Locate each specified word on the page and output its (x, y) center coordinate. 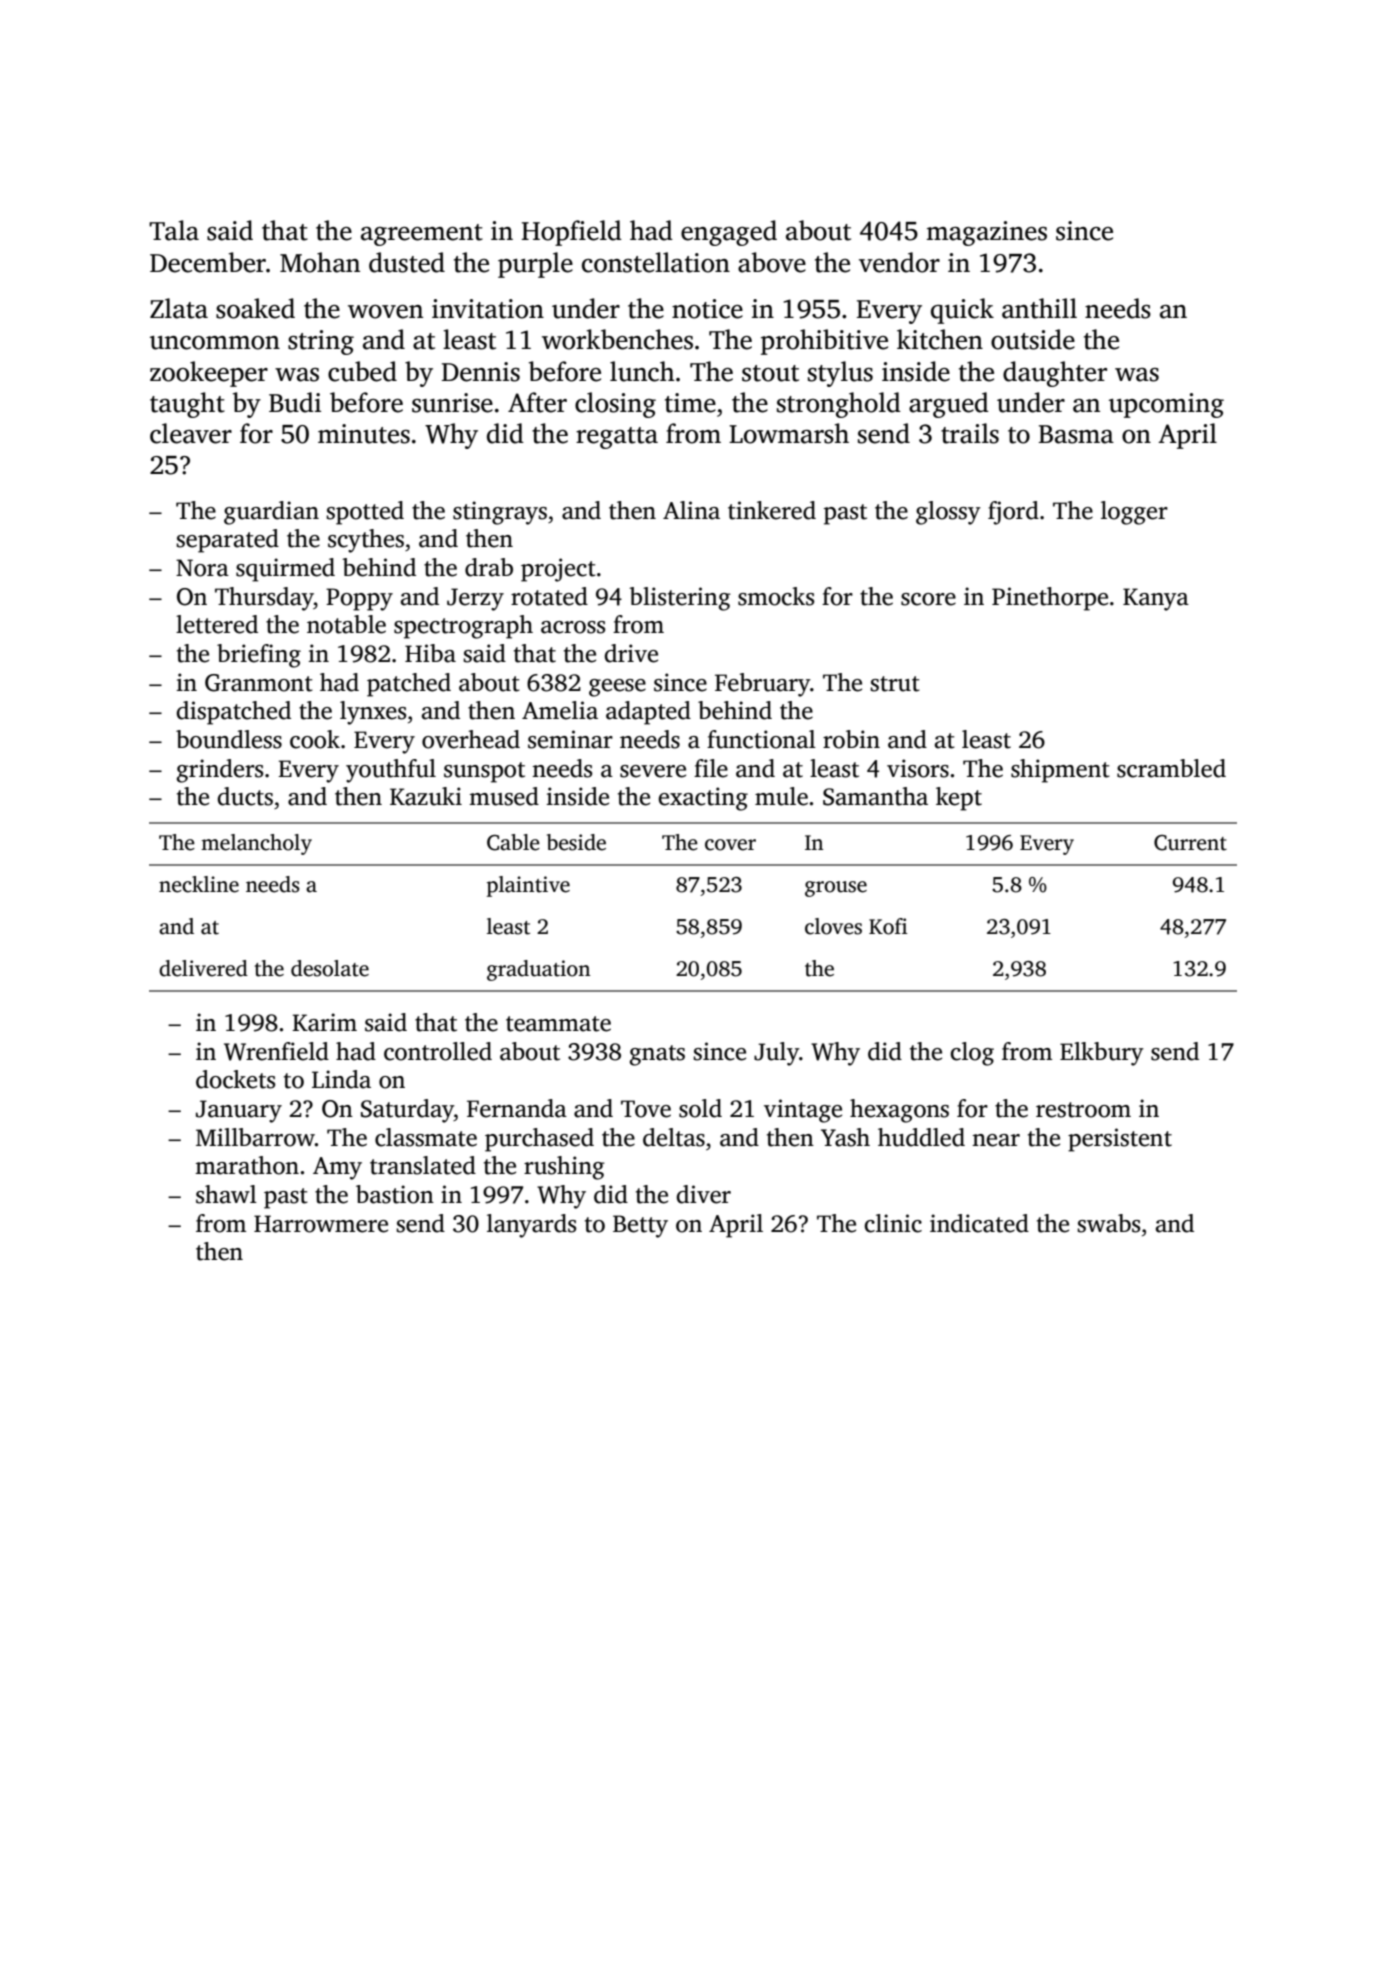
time (690, 403)
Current (1190, 843)
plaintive (528, 886)
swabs (1108, 1223)
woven (385, 312)
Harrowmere (321, 1224)
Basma (1076, 434)
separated (227, 541)
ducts (245, 796)
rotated (549, 596)
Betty (640, 1226)
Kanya (1156, 599)
